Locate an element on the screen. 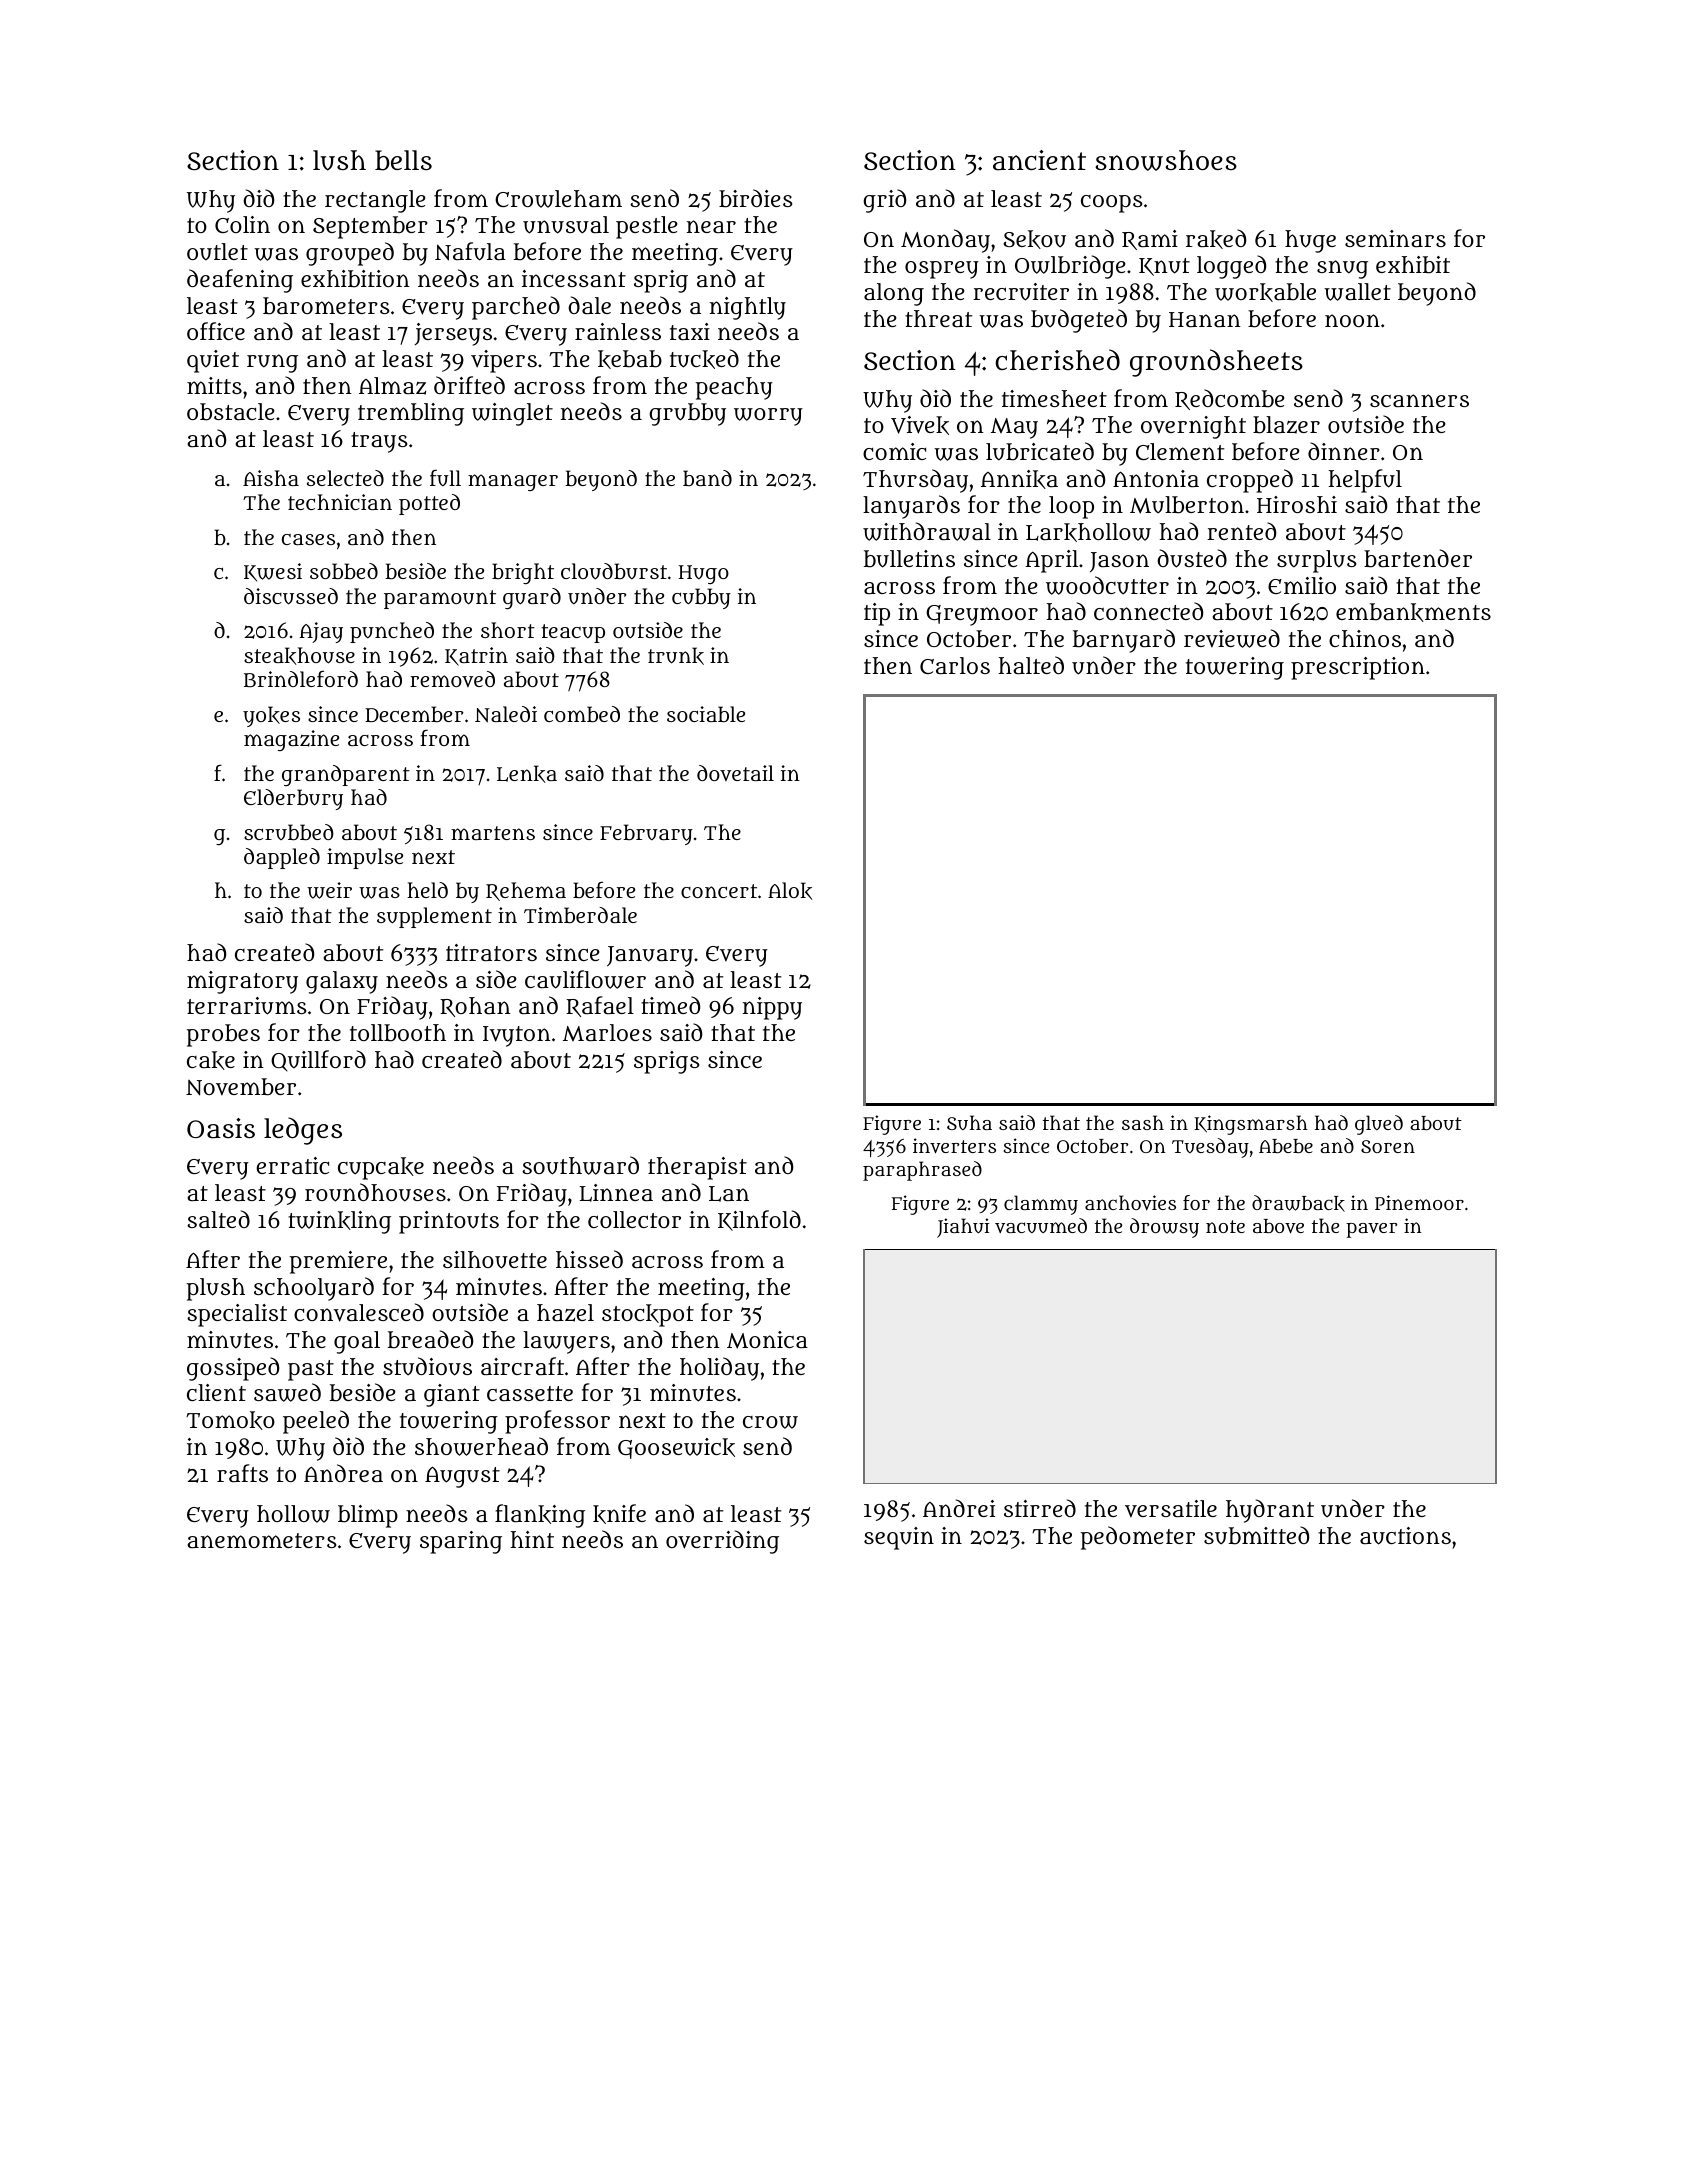 Image resolution: width=1683 pixels, height=2178 pixels. concert is located at coordinates (719, 891).
